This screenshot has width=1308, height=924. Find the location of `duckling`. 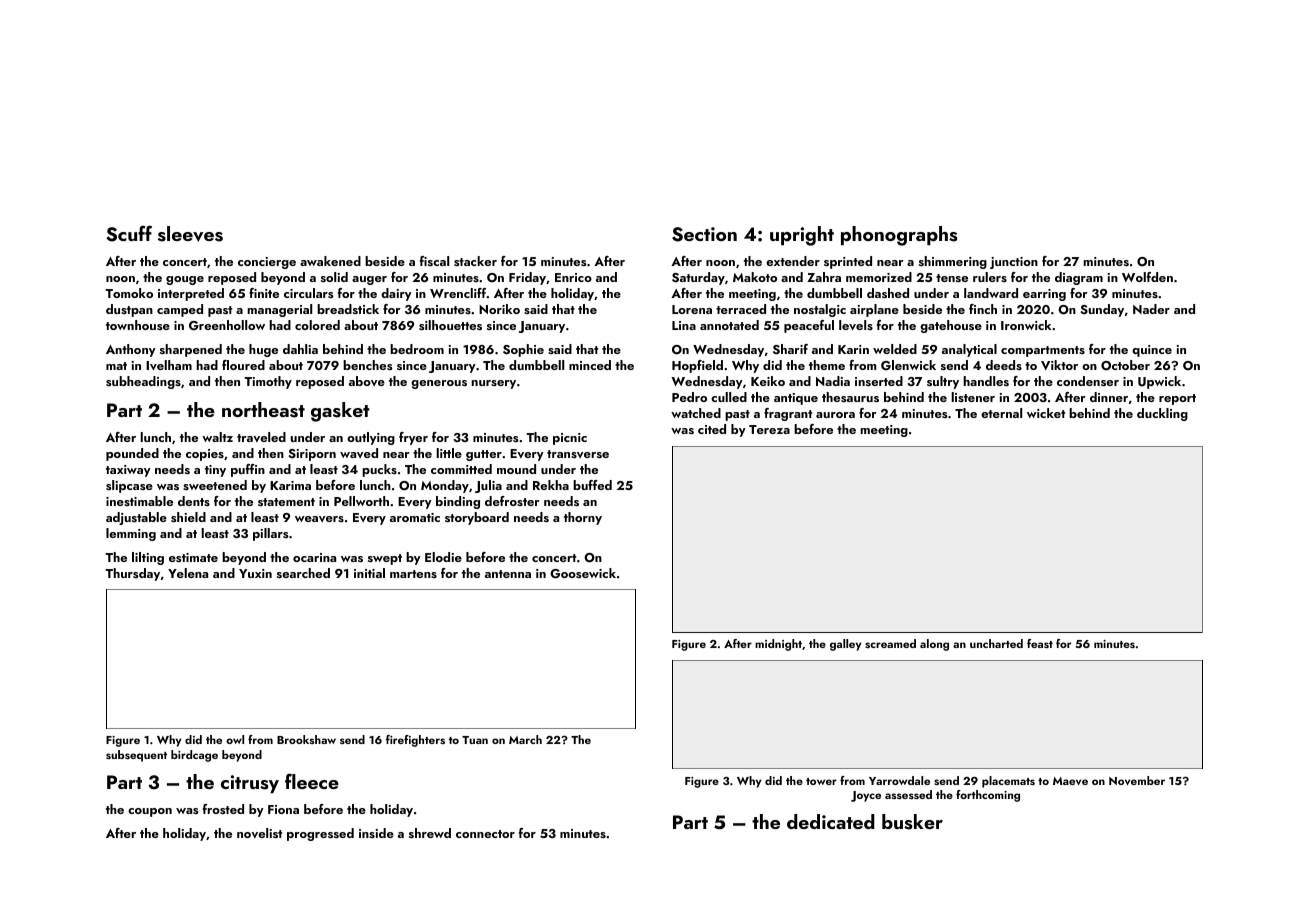

duckling is located at coordinates (1162, 414).
